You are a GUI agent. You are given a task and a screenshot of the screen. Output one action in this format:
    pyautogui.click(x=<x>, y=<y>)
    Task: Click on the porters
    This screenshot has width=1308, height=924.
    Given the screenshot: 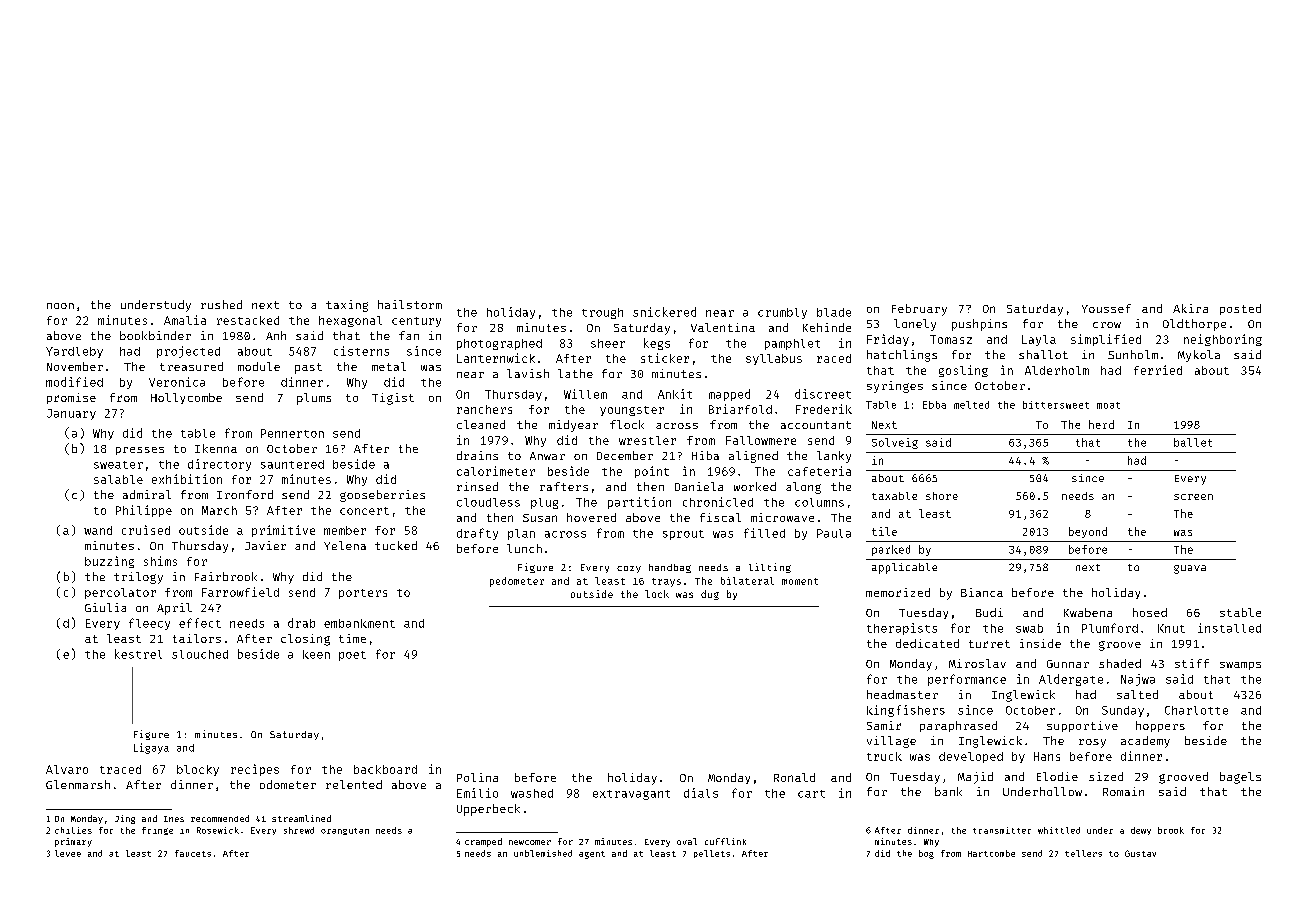 What is the action you would take?
    pyautogui.click(x=363, y=594)
